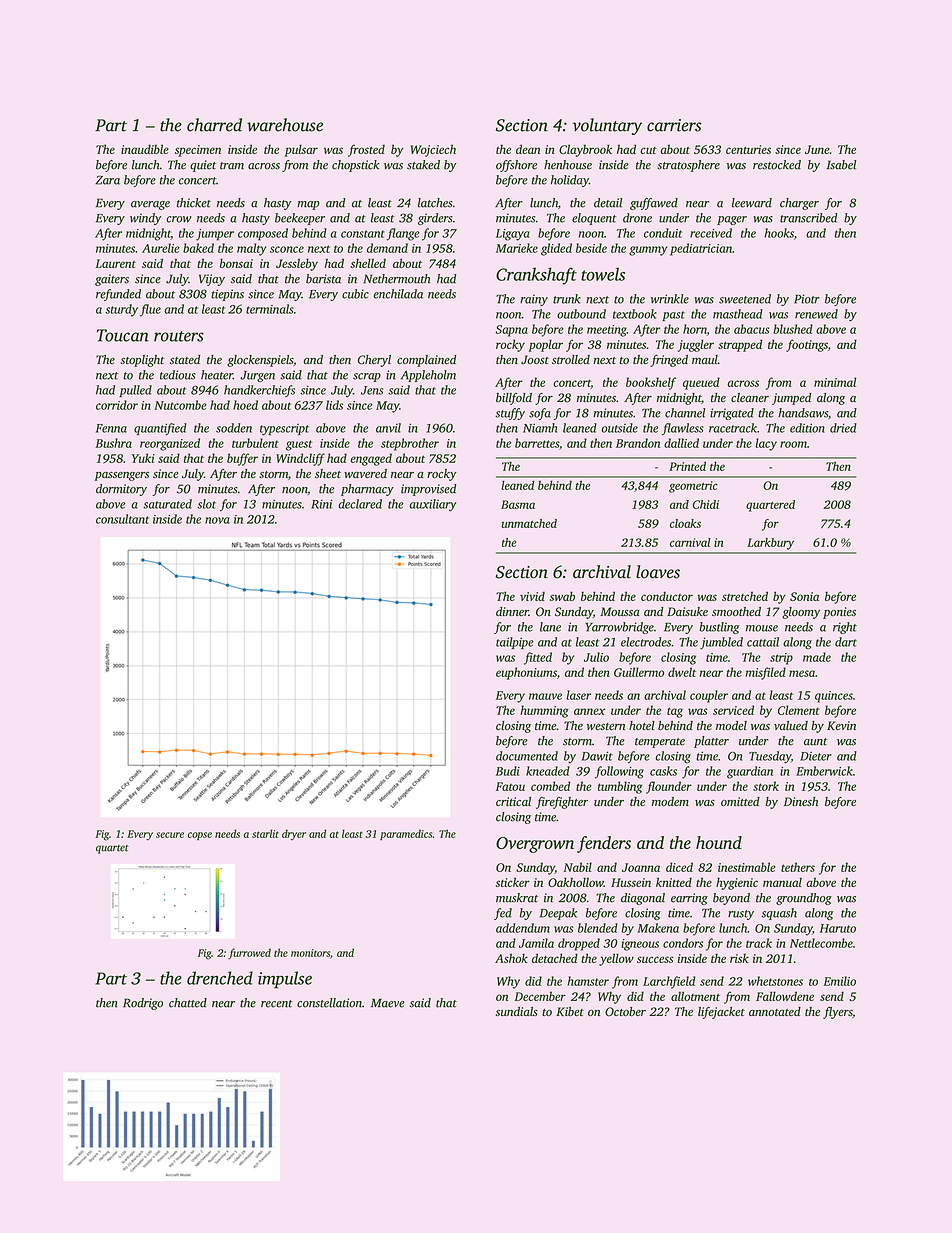 This screenshot has height=1233, width=952. Describe the element at coordinates (570, 1011) in the screenshot. I see `Kibet` at that location.
